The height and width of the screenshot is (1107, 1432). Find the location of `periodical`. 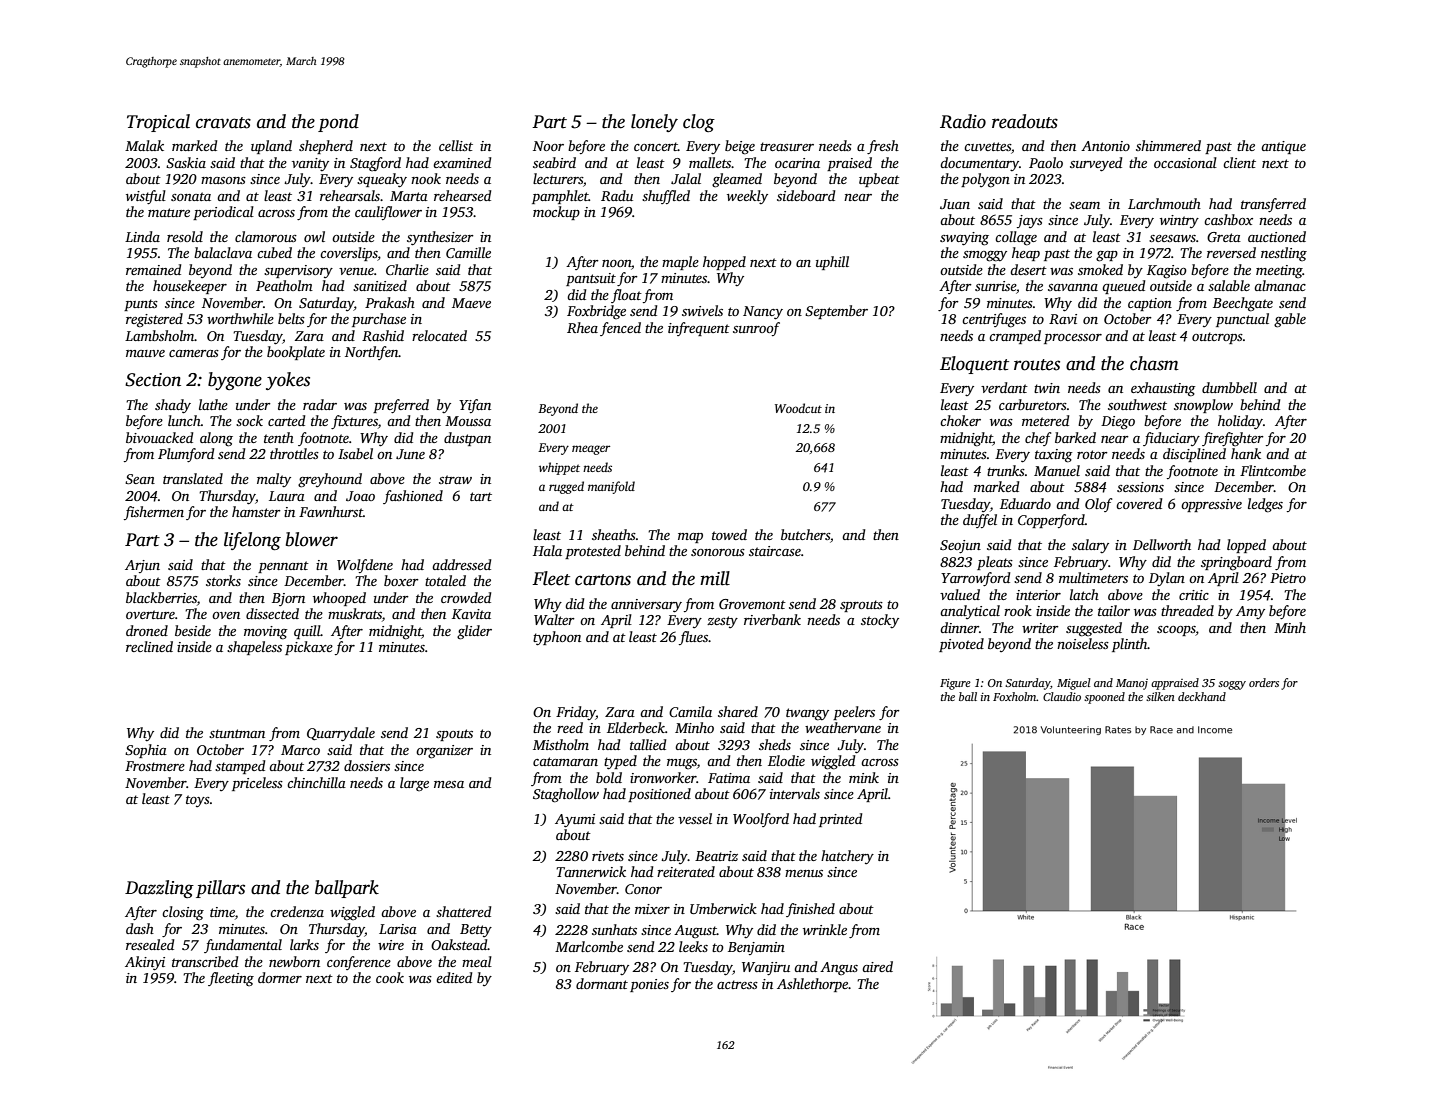

periodical is located at coordinates (223, 213).
